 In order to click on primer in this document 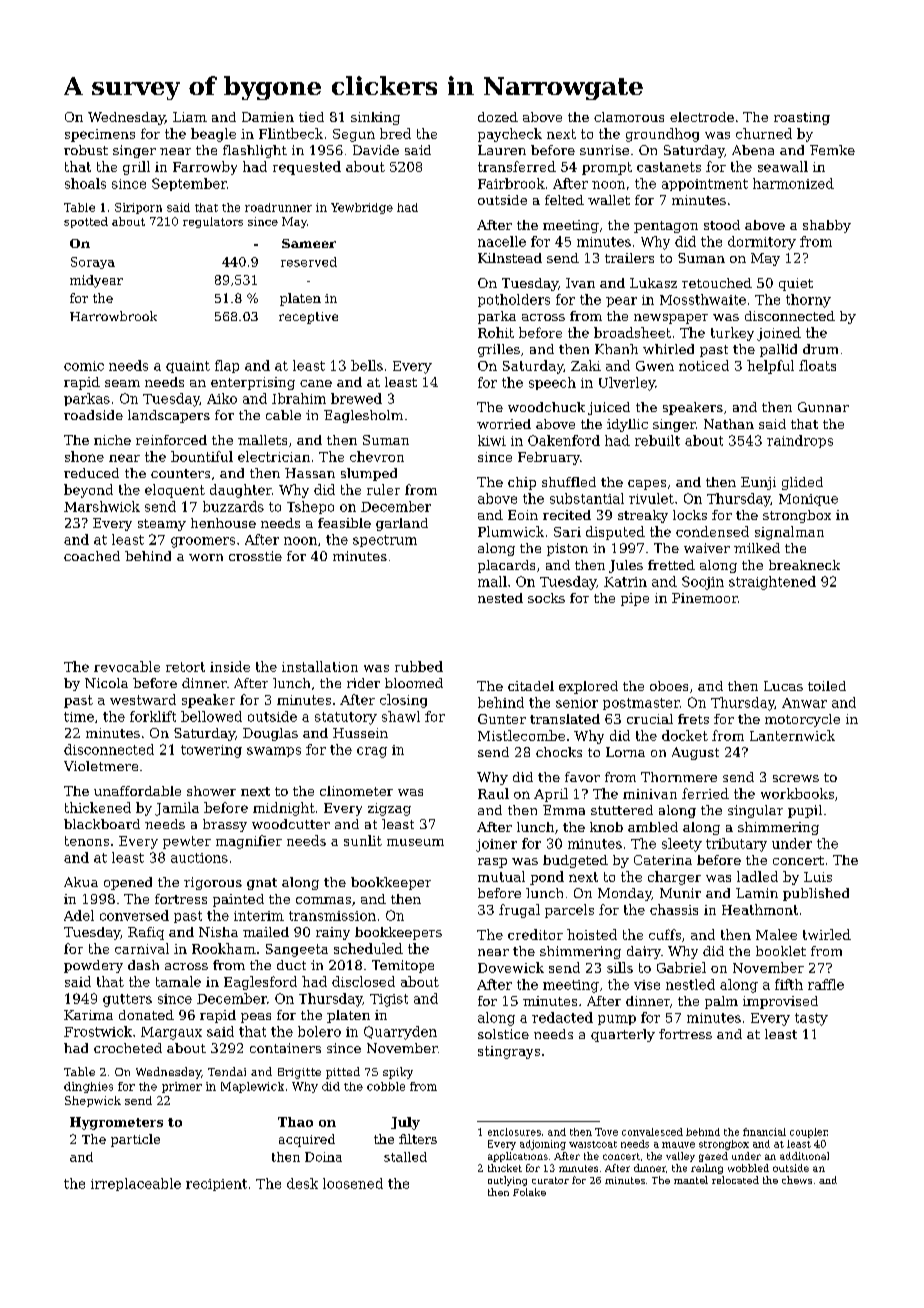, I will do `click(182, 1087)`.
